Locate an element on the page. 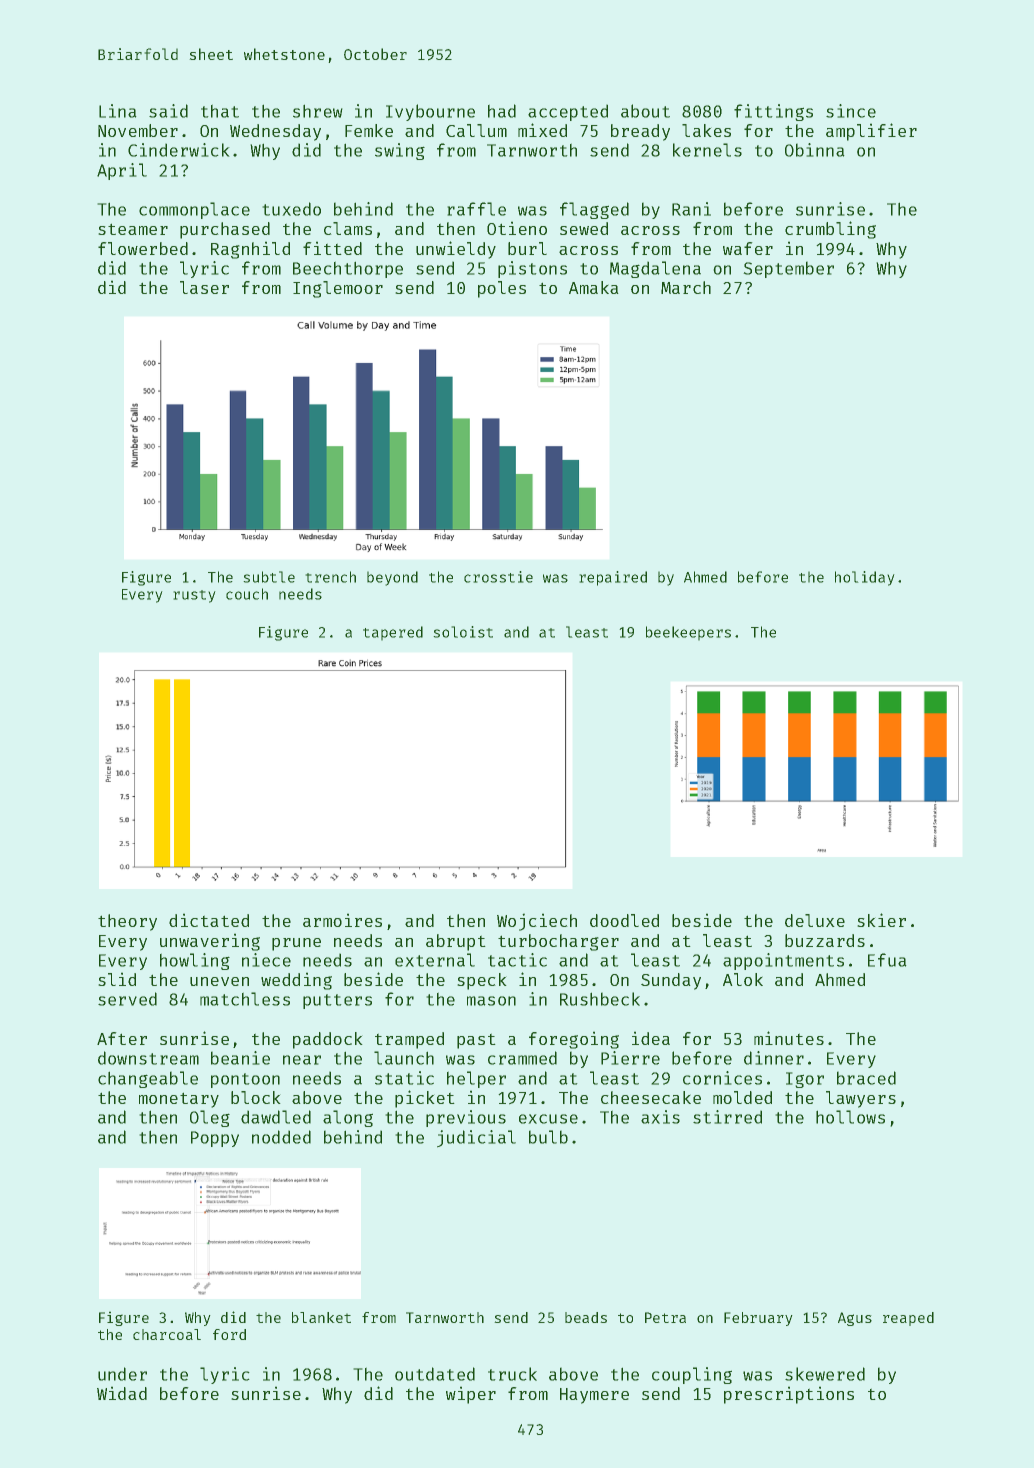 The height and width of the image is (1468, 1034). clams is located at coordinates (348, 228).
